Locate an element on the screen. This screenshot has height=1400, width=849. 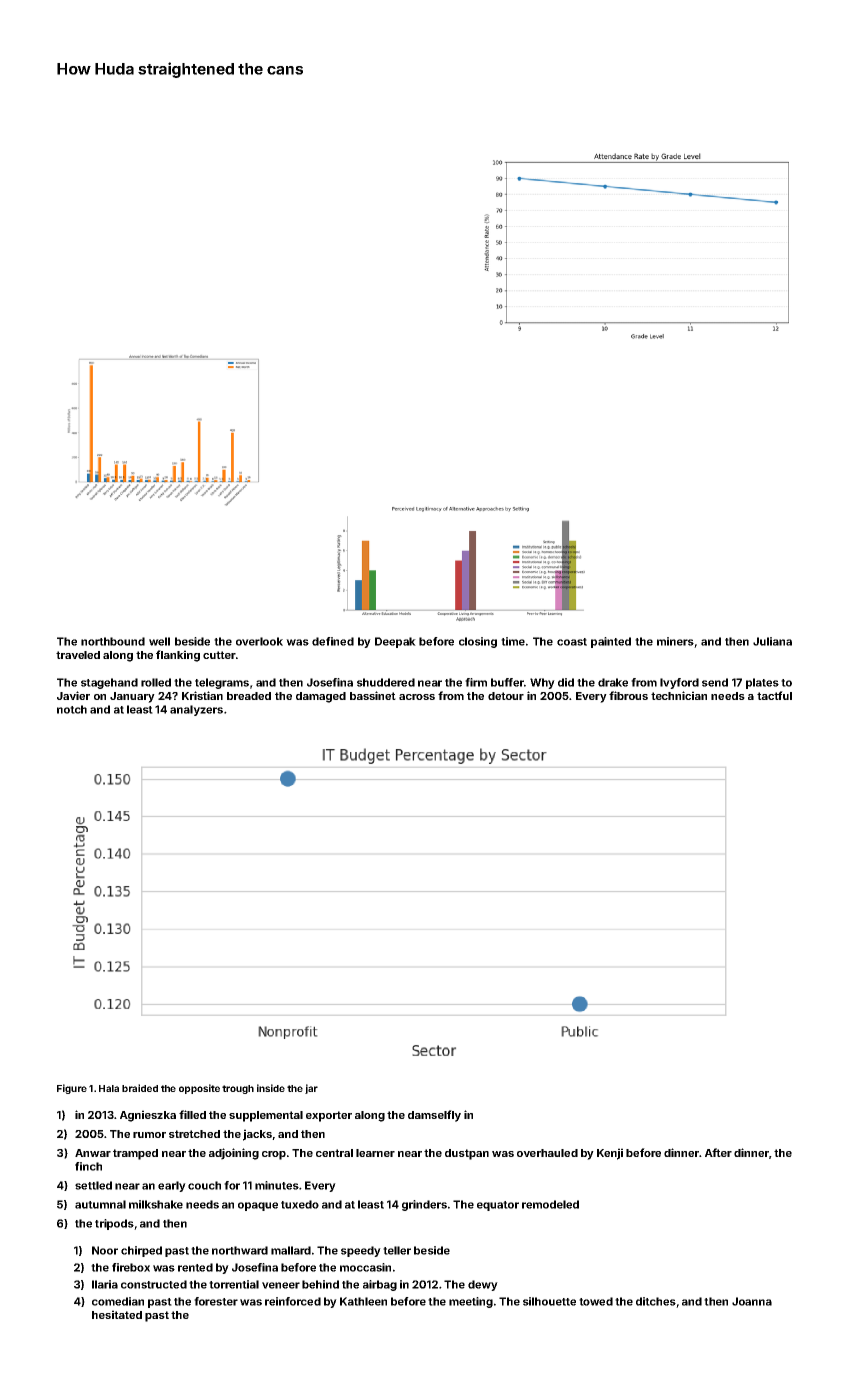
damselfly is located at coordinates (434, 1116).
